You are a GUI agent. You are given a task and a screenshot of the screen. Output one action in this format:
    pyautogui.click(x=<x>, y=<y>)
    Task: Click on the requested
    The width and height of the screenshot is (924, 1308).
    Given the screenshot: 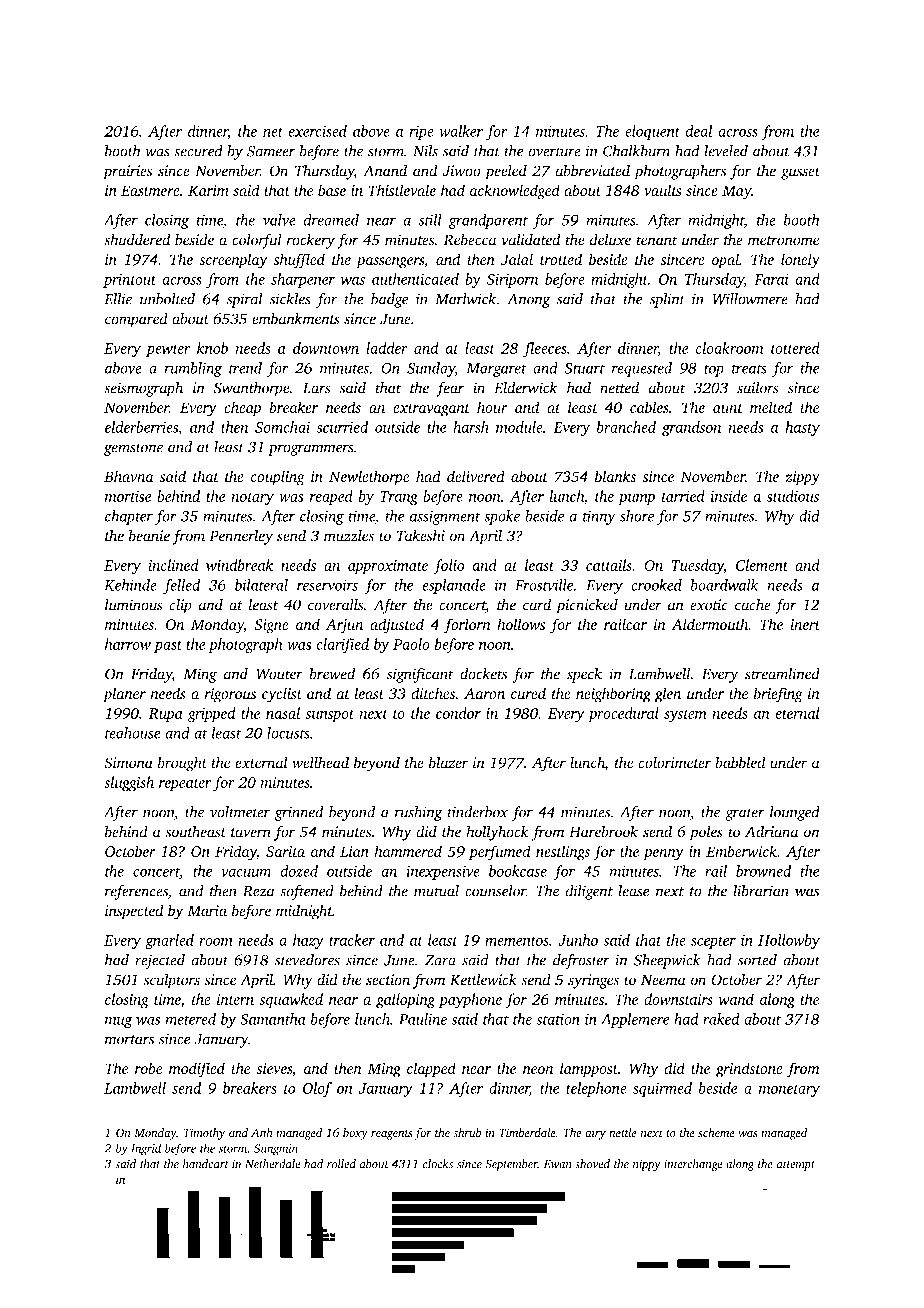 What is the action you would take?
    pyautogui.click(x=642, y=369)
